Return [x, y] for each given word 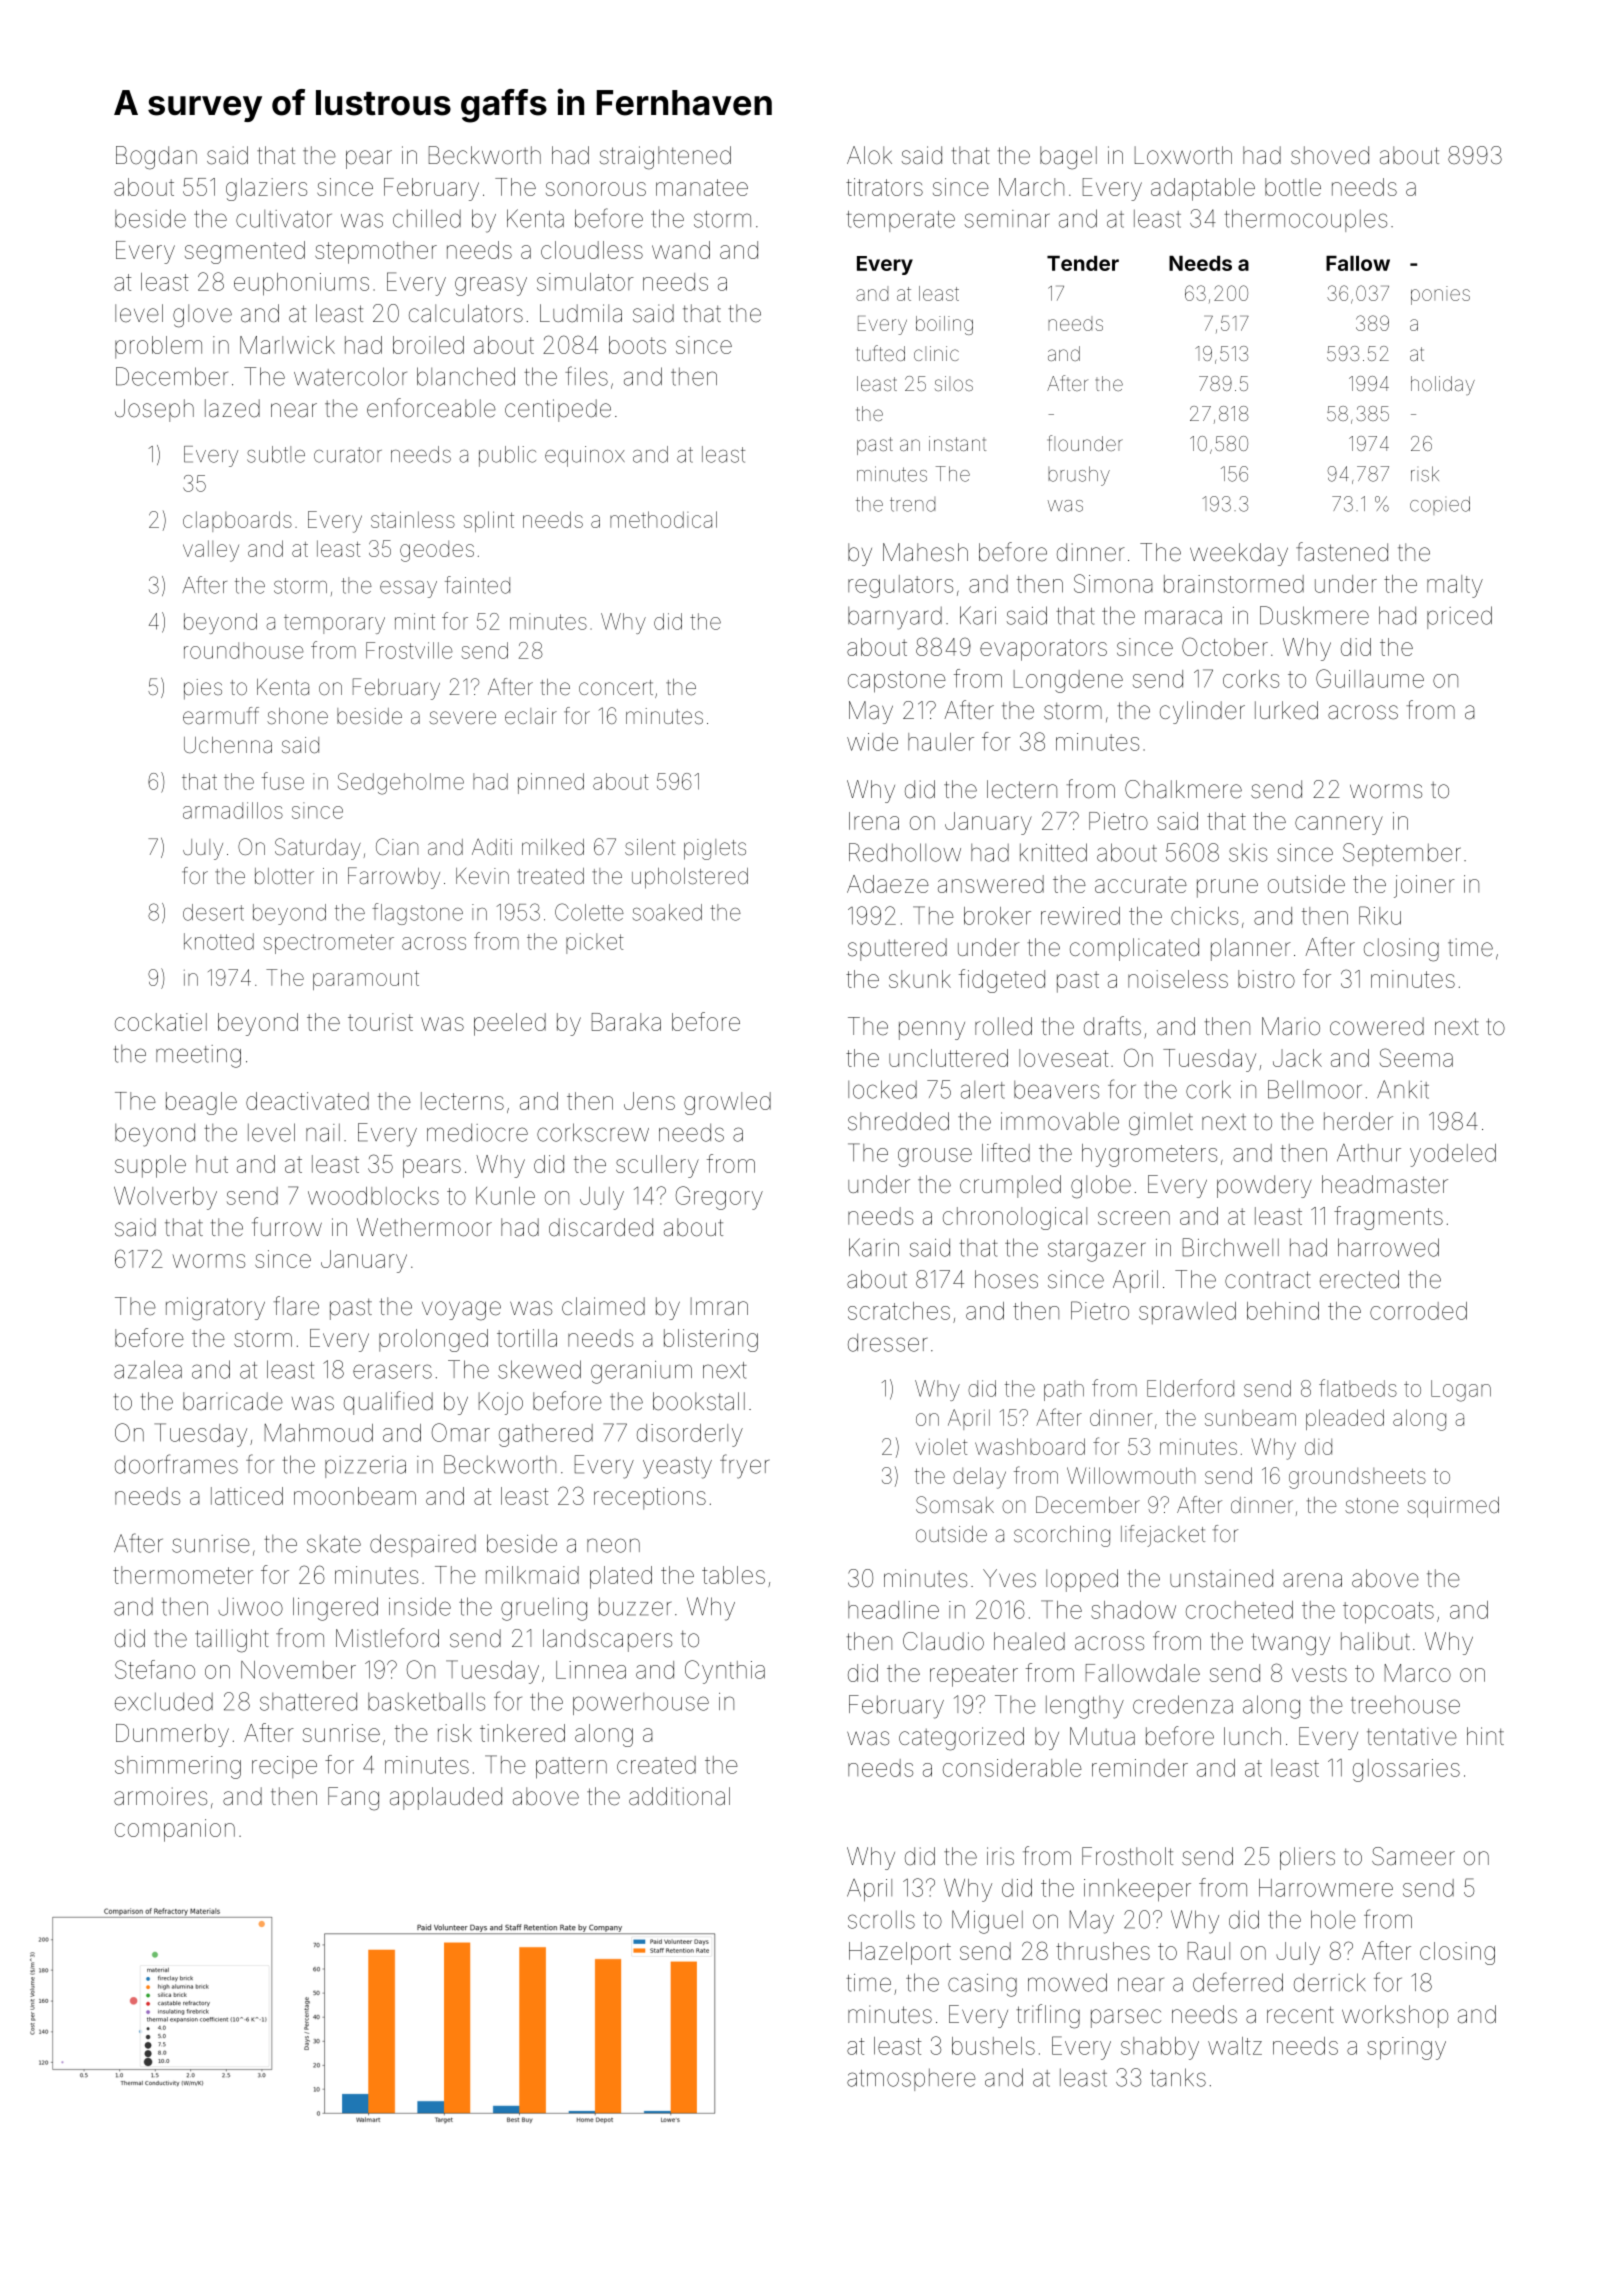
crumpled [1010, 1186]
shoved [1330, 155]
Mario [1291, 1026]
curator [348, 455]
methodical [663, 519]
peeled [510, 1024]
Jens [649, 1101]
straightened [665, 158]
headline [893, 1610]
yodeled [1453, 1155]
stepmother [376, 252]
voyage [461, 1311]
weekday [1239, 554]
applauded [446, 1798]
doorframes [176, 1464]
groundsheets [1357, 1478]
